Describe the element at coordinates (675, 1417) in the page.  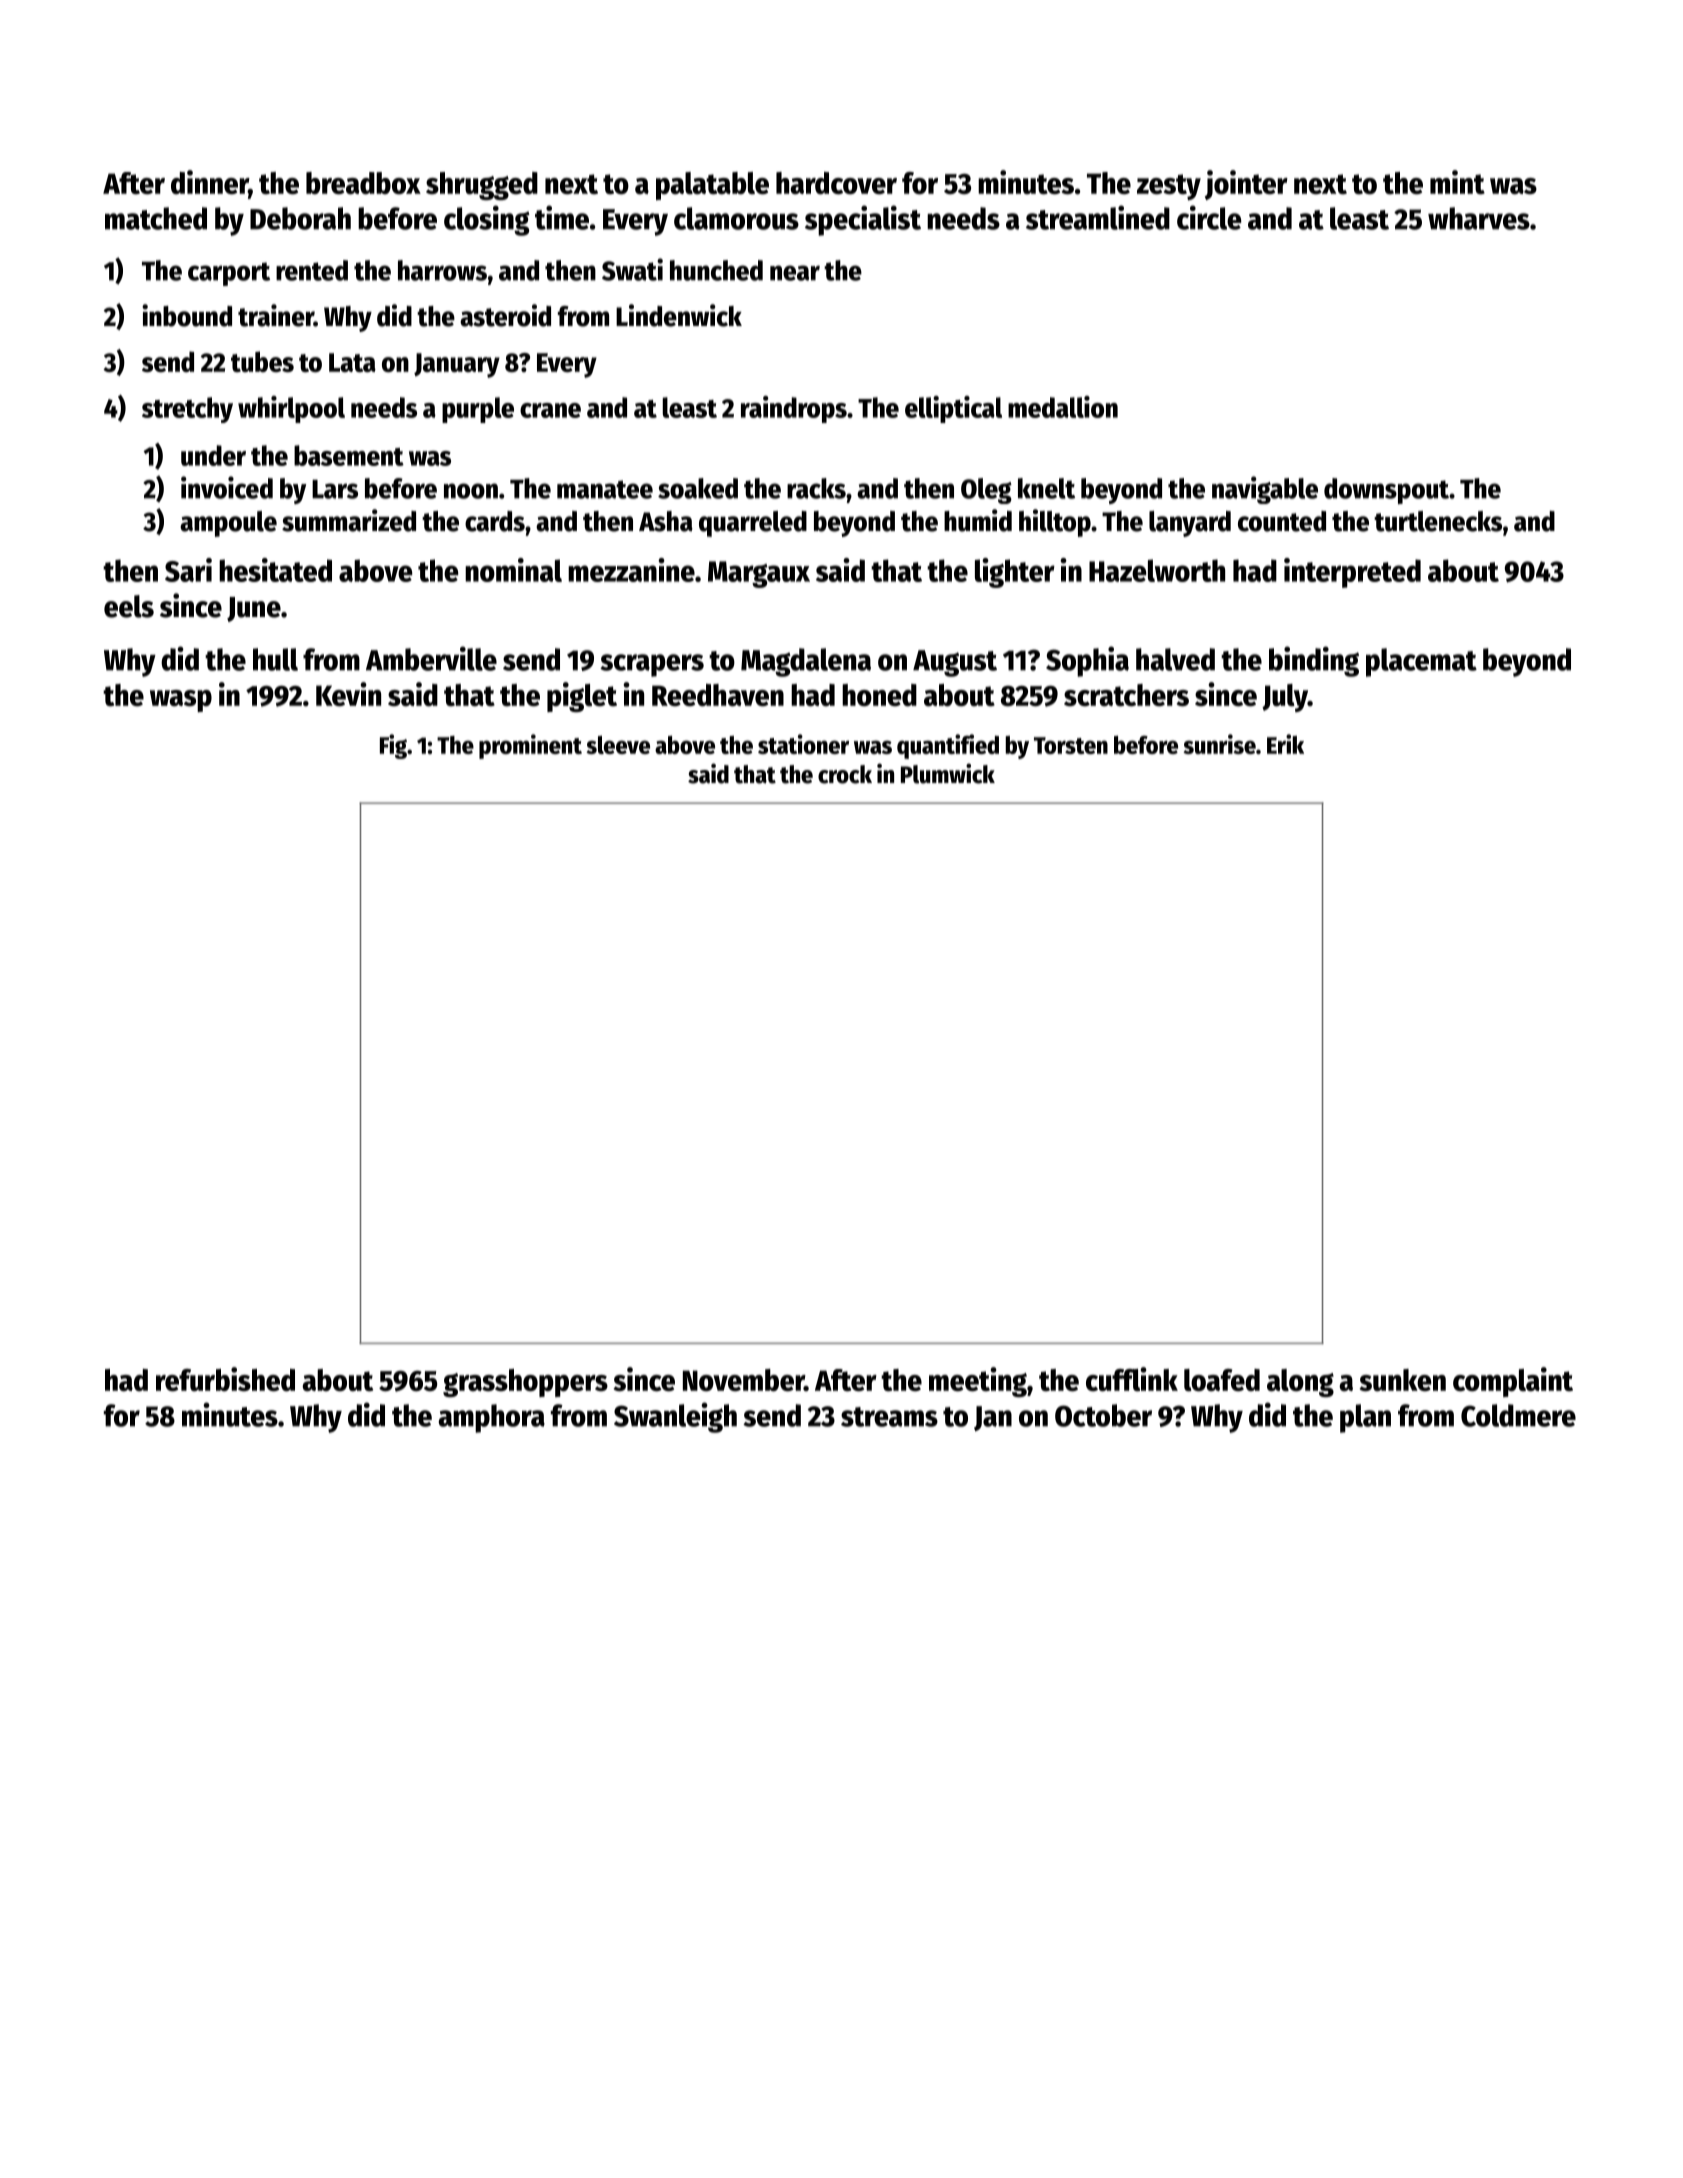
I see `Swanleigh` at that location.
